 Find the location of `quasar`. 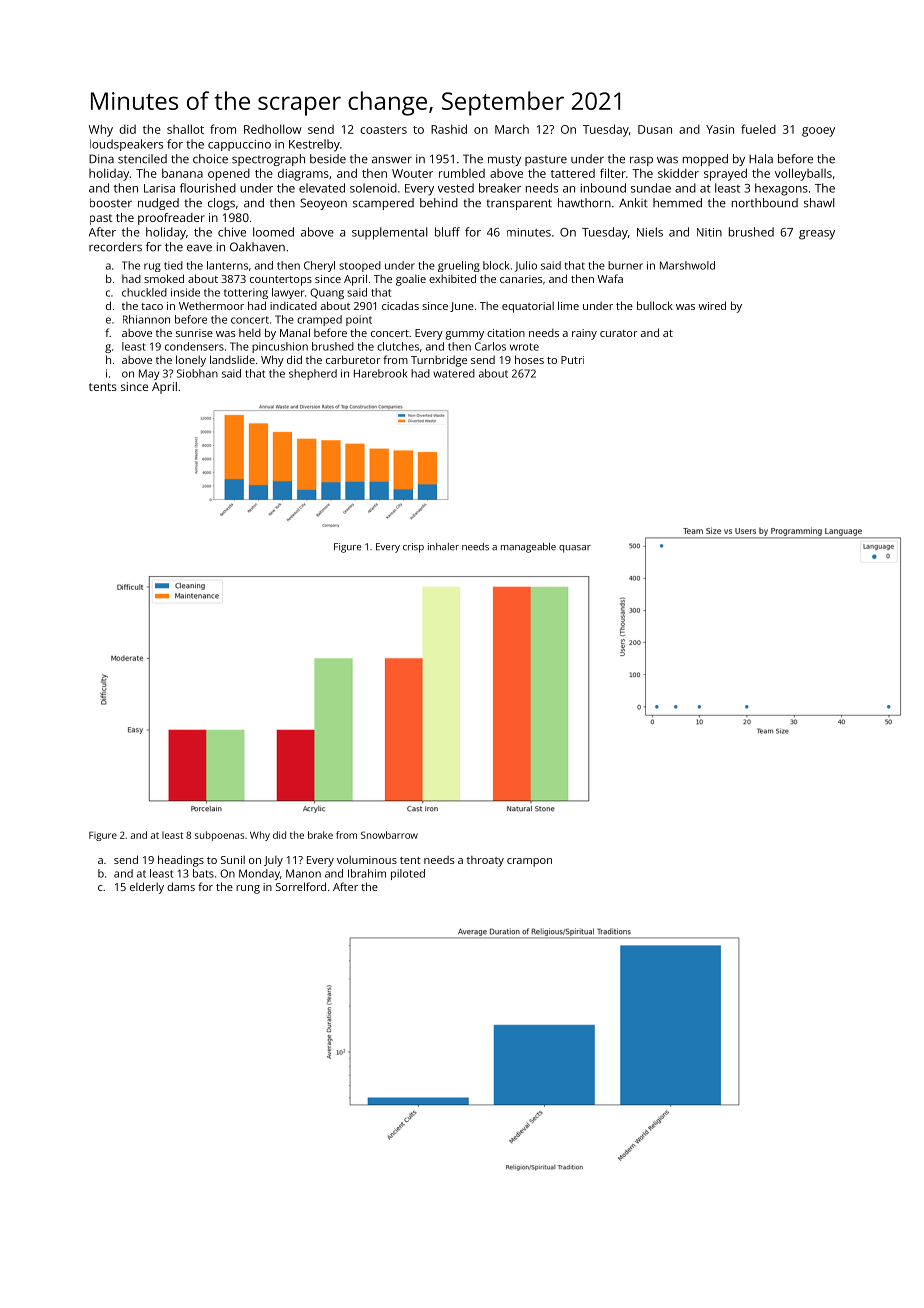

quasar is located at coordinates (575, 549).
